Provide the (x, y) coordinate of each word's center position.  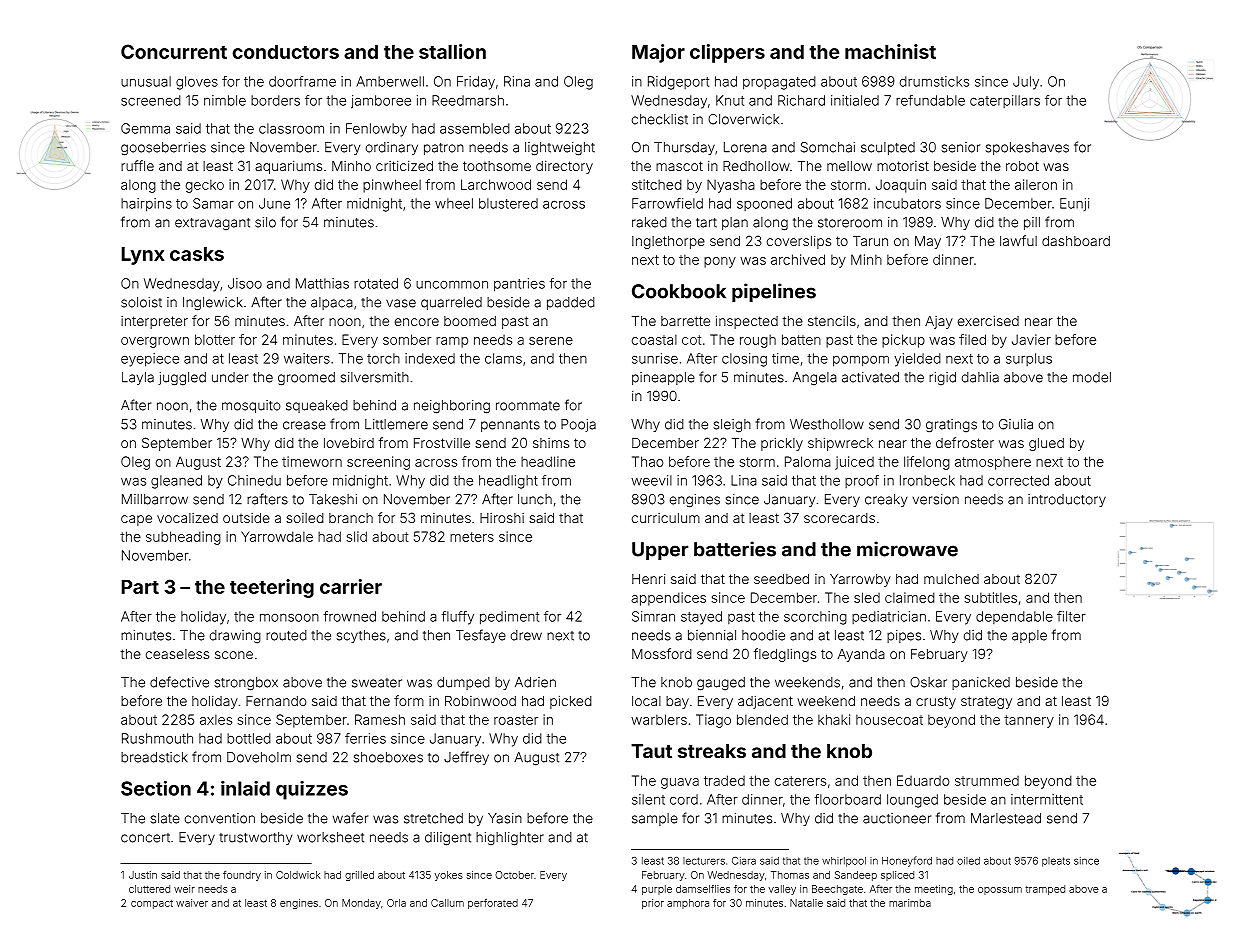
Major (658, 53)
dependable (1014, 617)
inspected (747, 322)
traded (724, 780)
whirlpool (844, 862)
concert (145, 838)
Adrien (535, 682)
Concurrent (174, 51)
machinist (890, 51)
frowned (349, 616)
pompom (861, 361)
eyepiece (150, 360)
